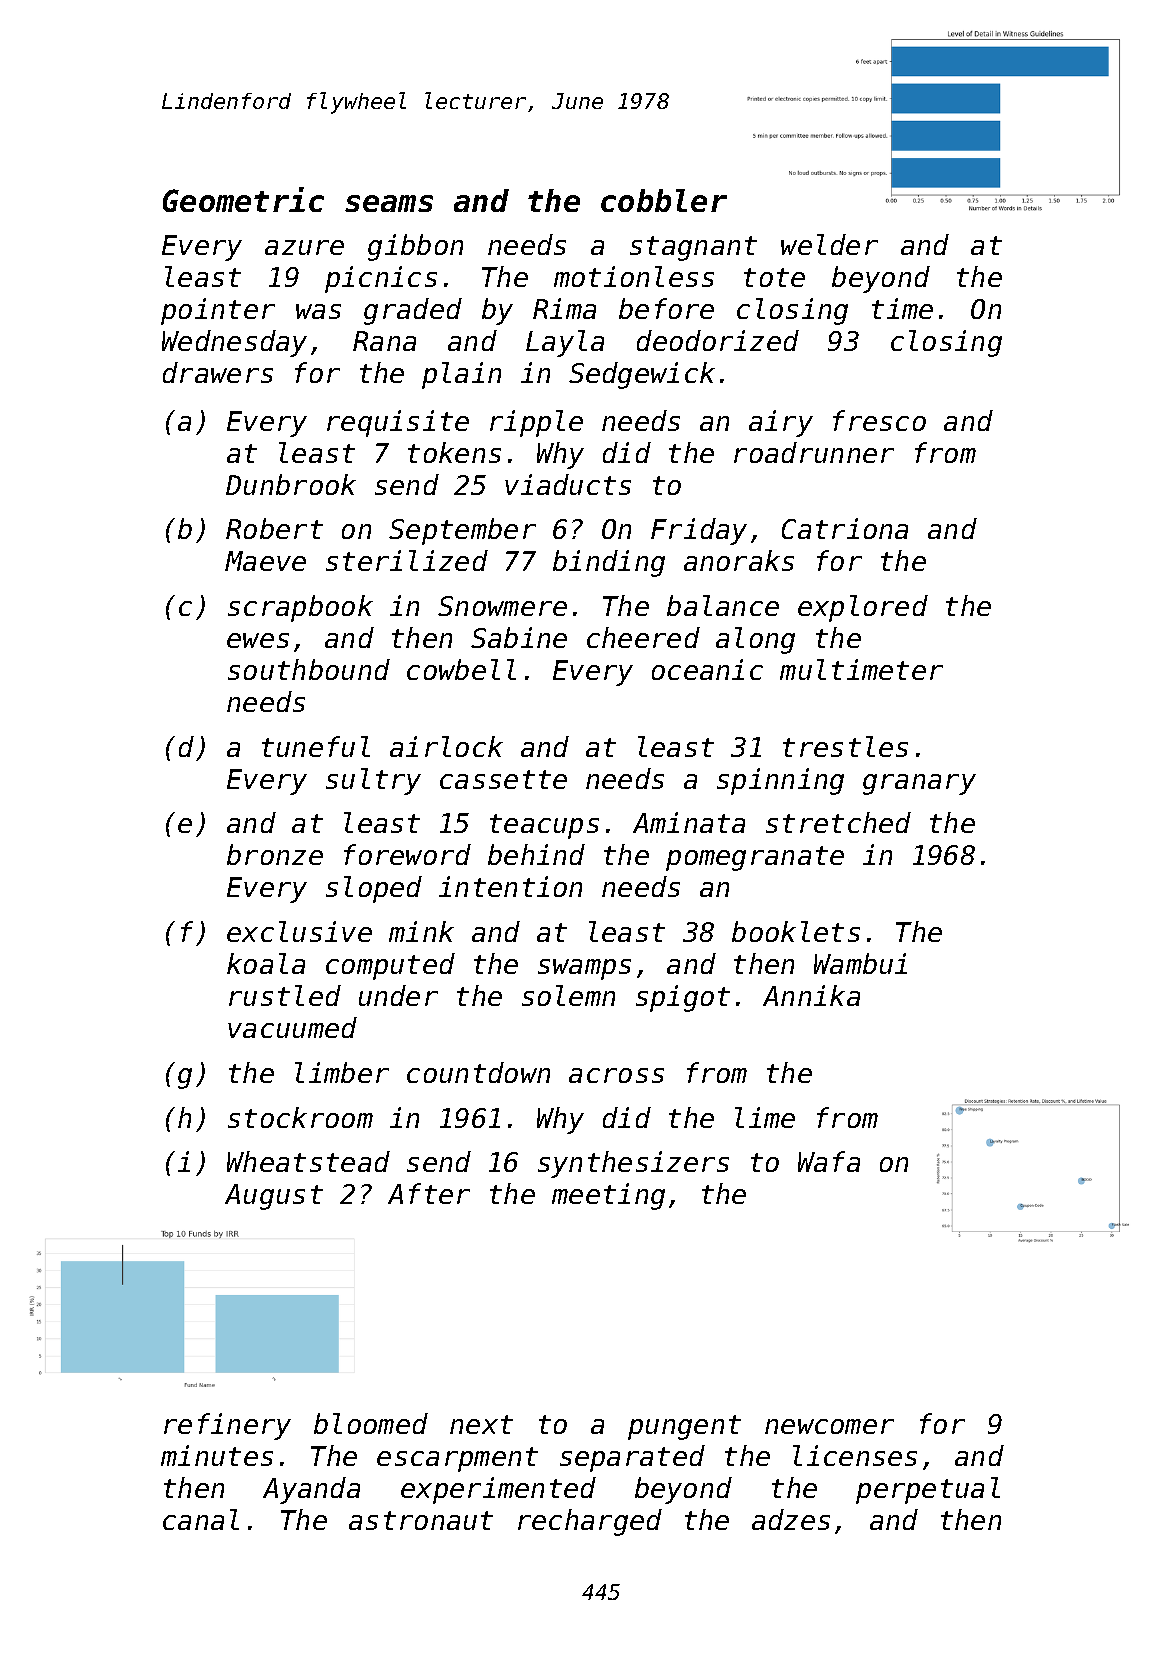 The width and height of the image is (1165, 1654). I want to click on Ayanda, so click(311, 1490).
